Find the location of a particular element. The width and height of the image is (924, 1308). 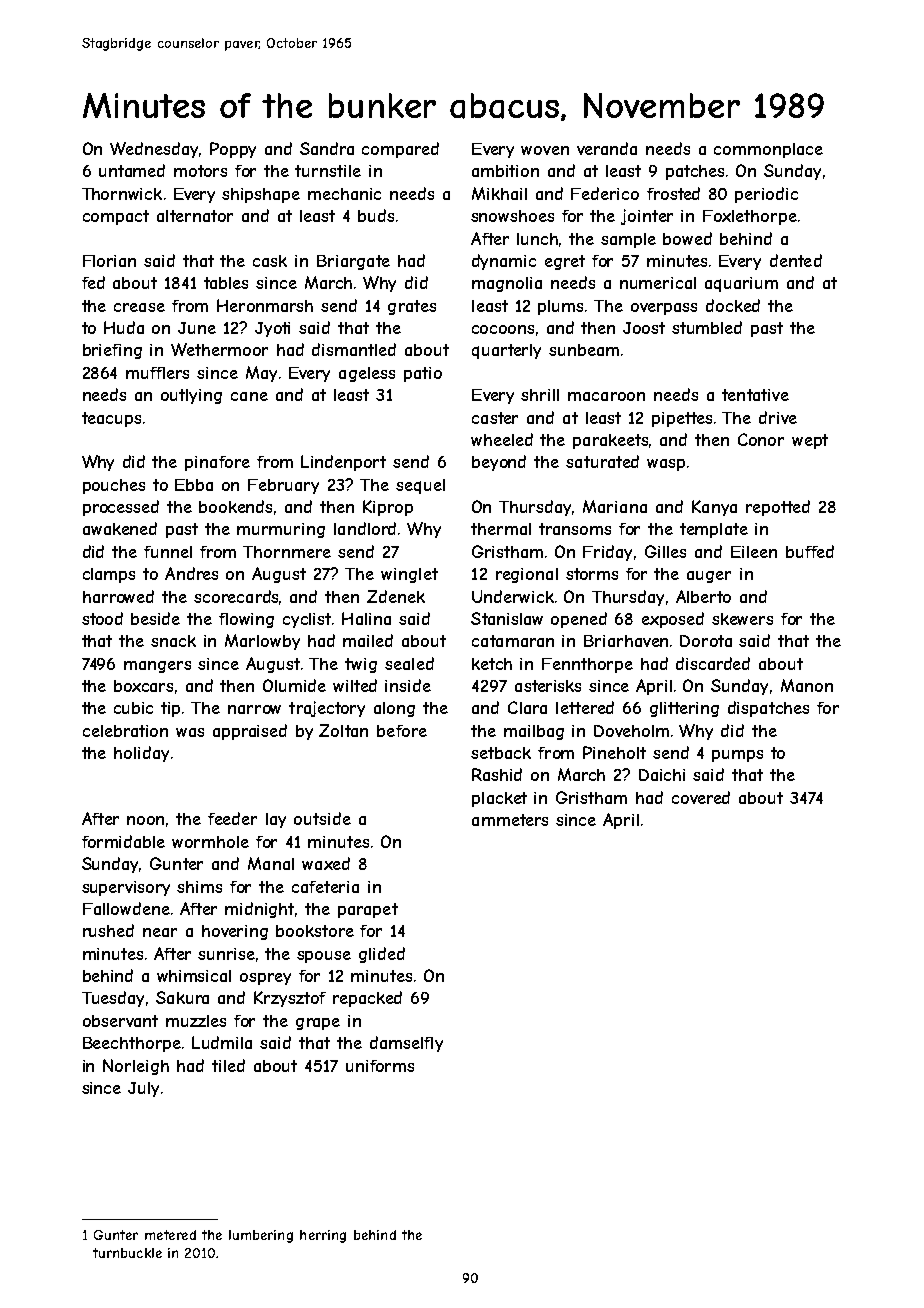

herring is located at coordinates (323, 1236).
